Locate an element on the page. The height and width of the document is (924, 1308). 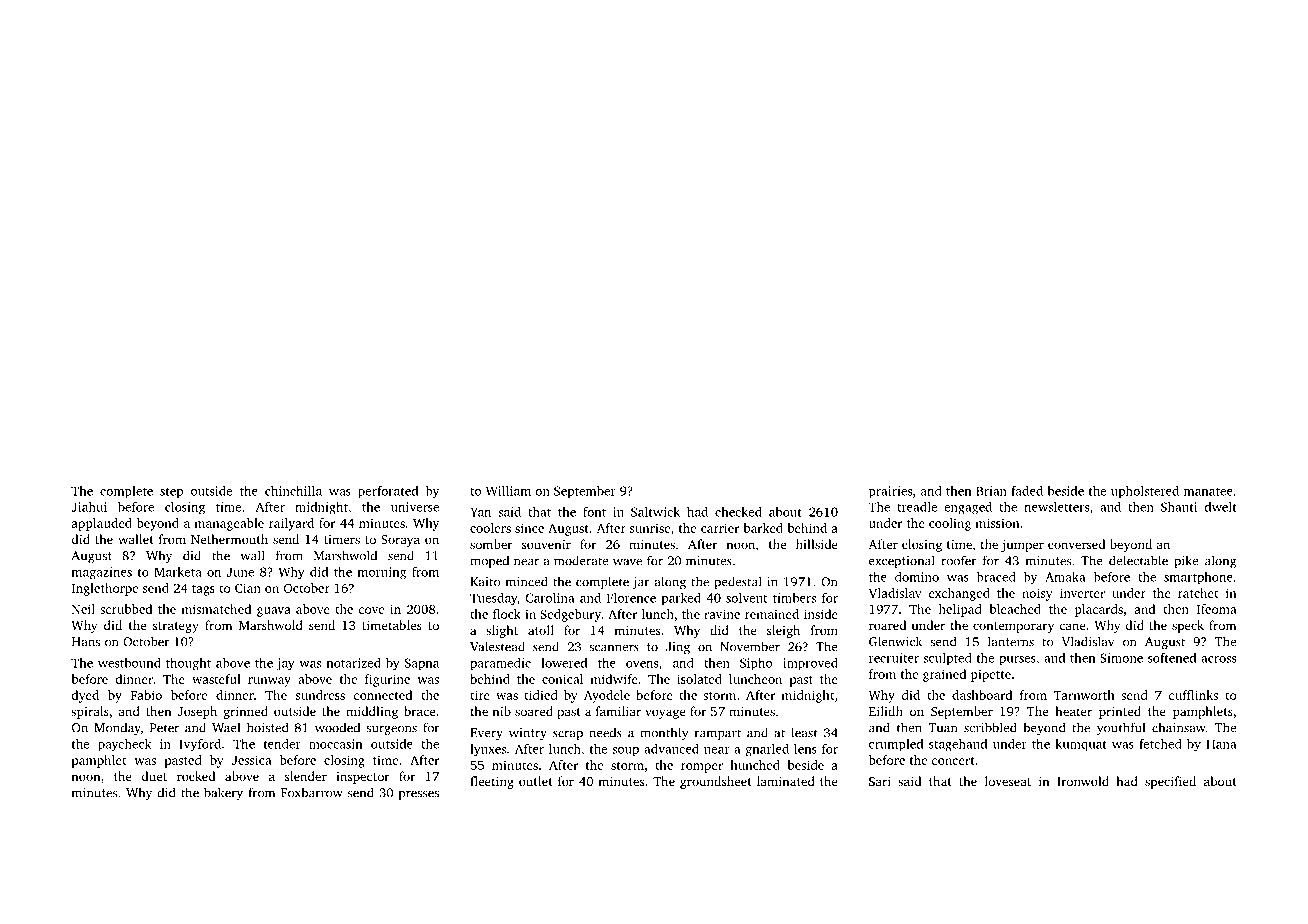
checked is located at coordinates (738, 512).
